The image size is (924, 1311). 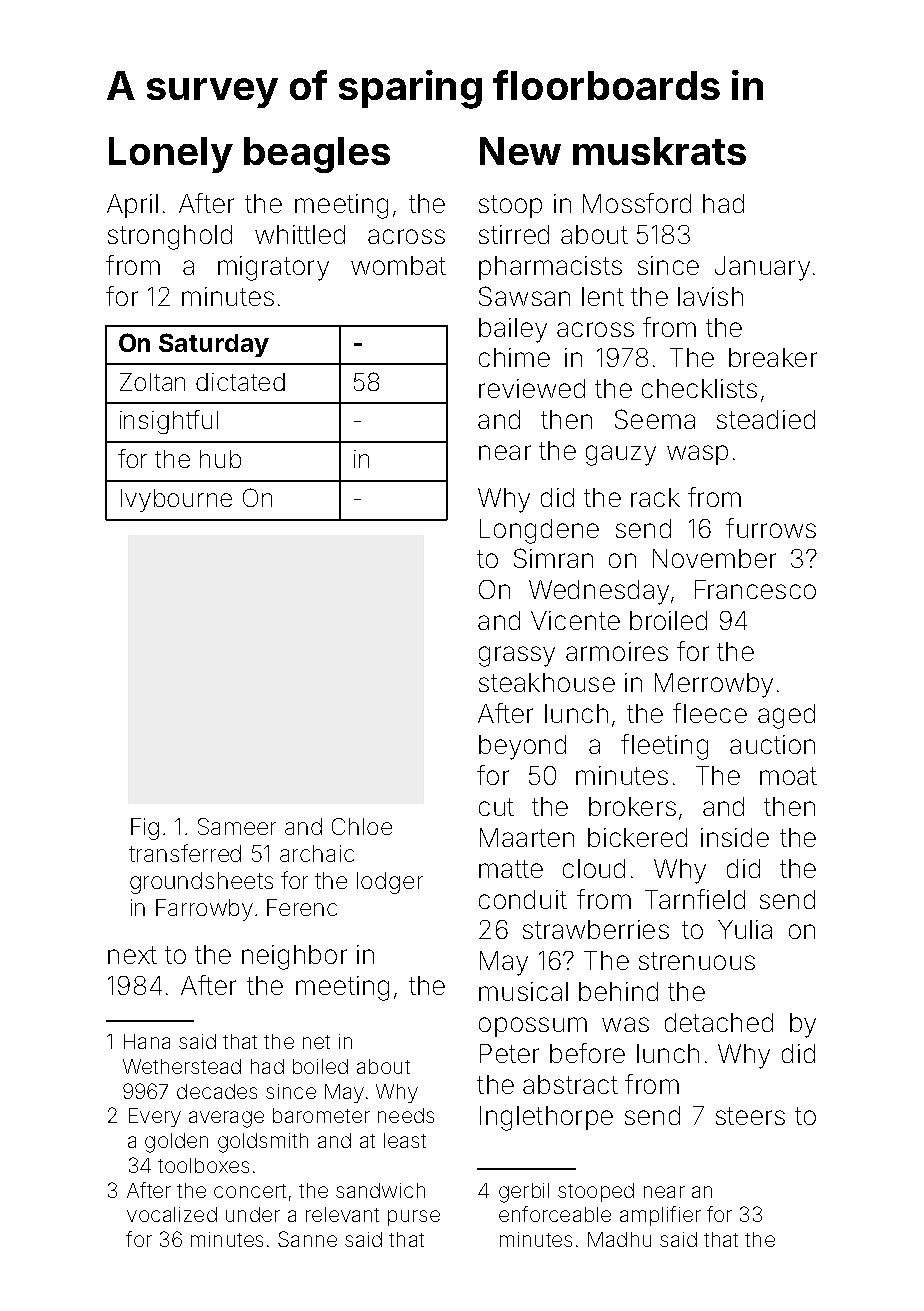 What do you see at coordinates (771, 528) in the document?
I see `furrows` at bounding box center [771, 528].
